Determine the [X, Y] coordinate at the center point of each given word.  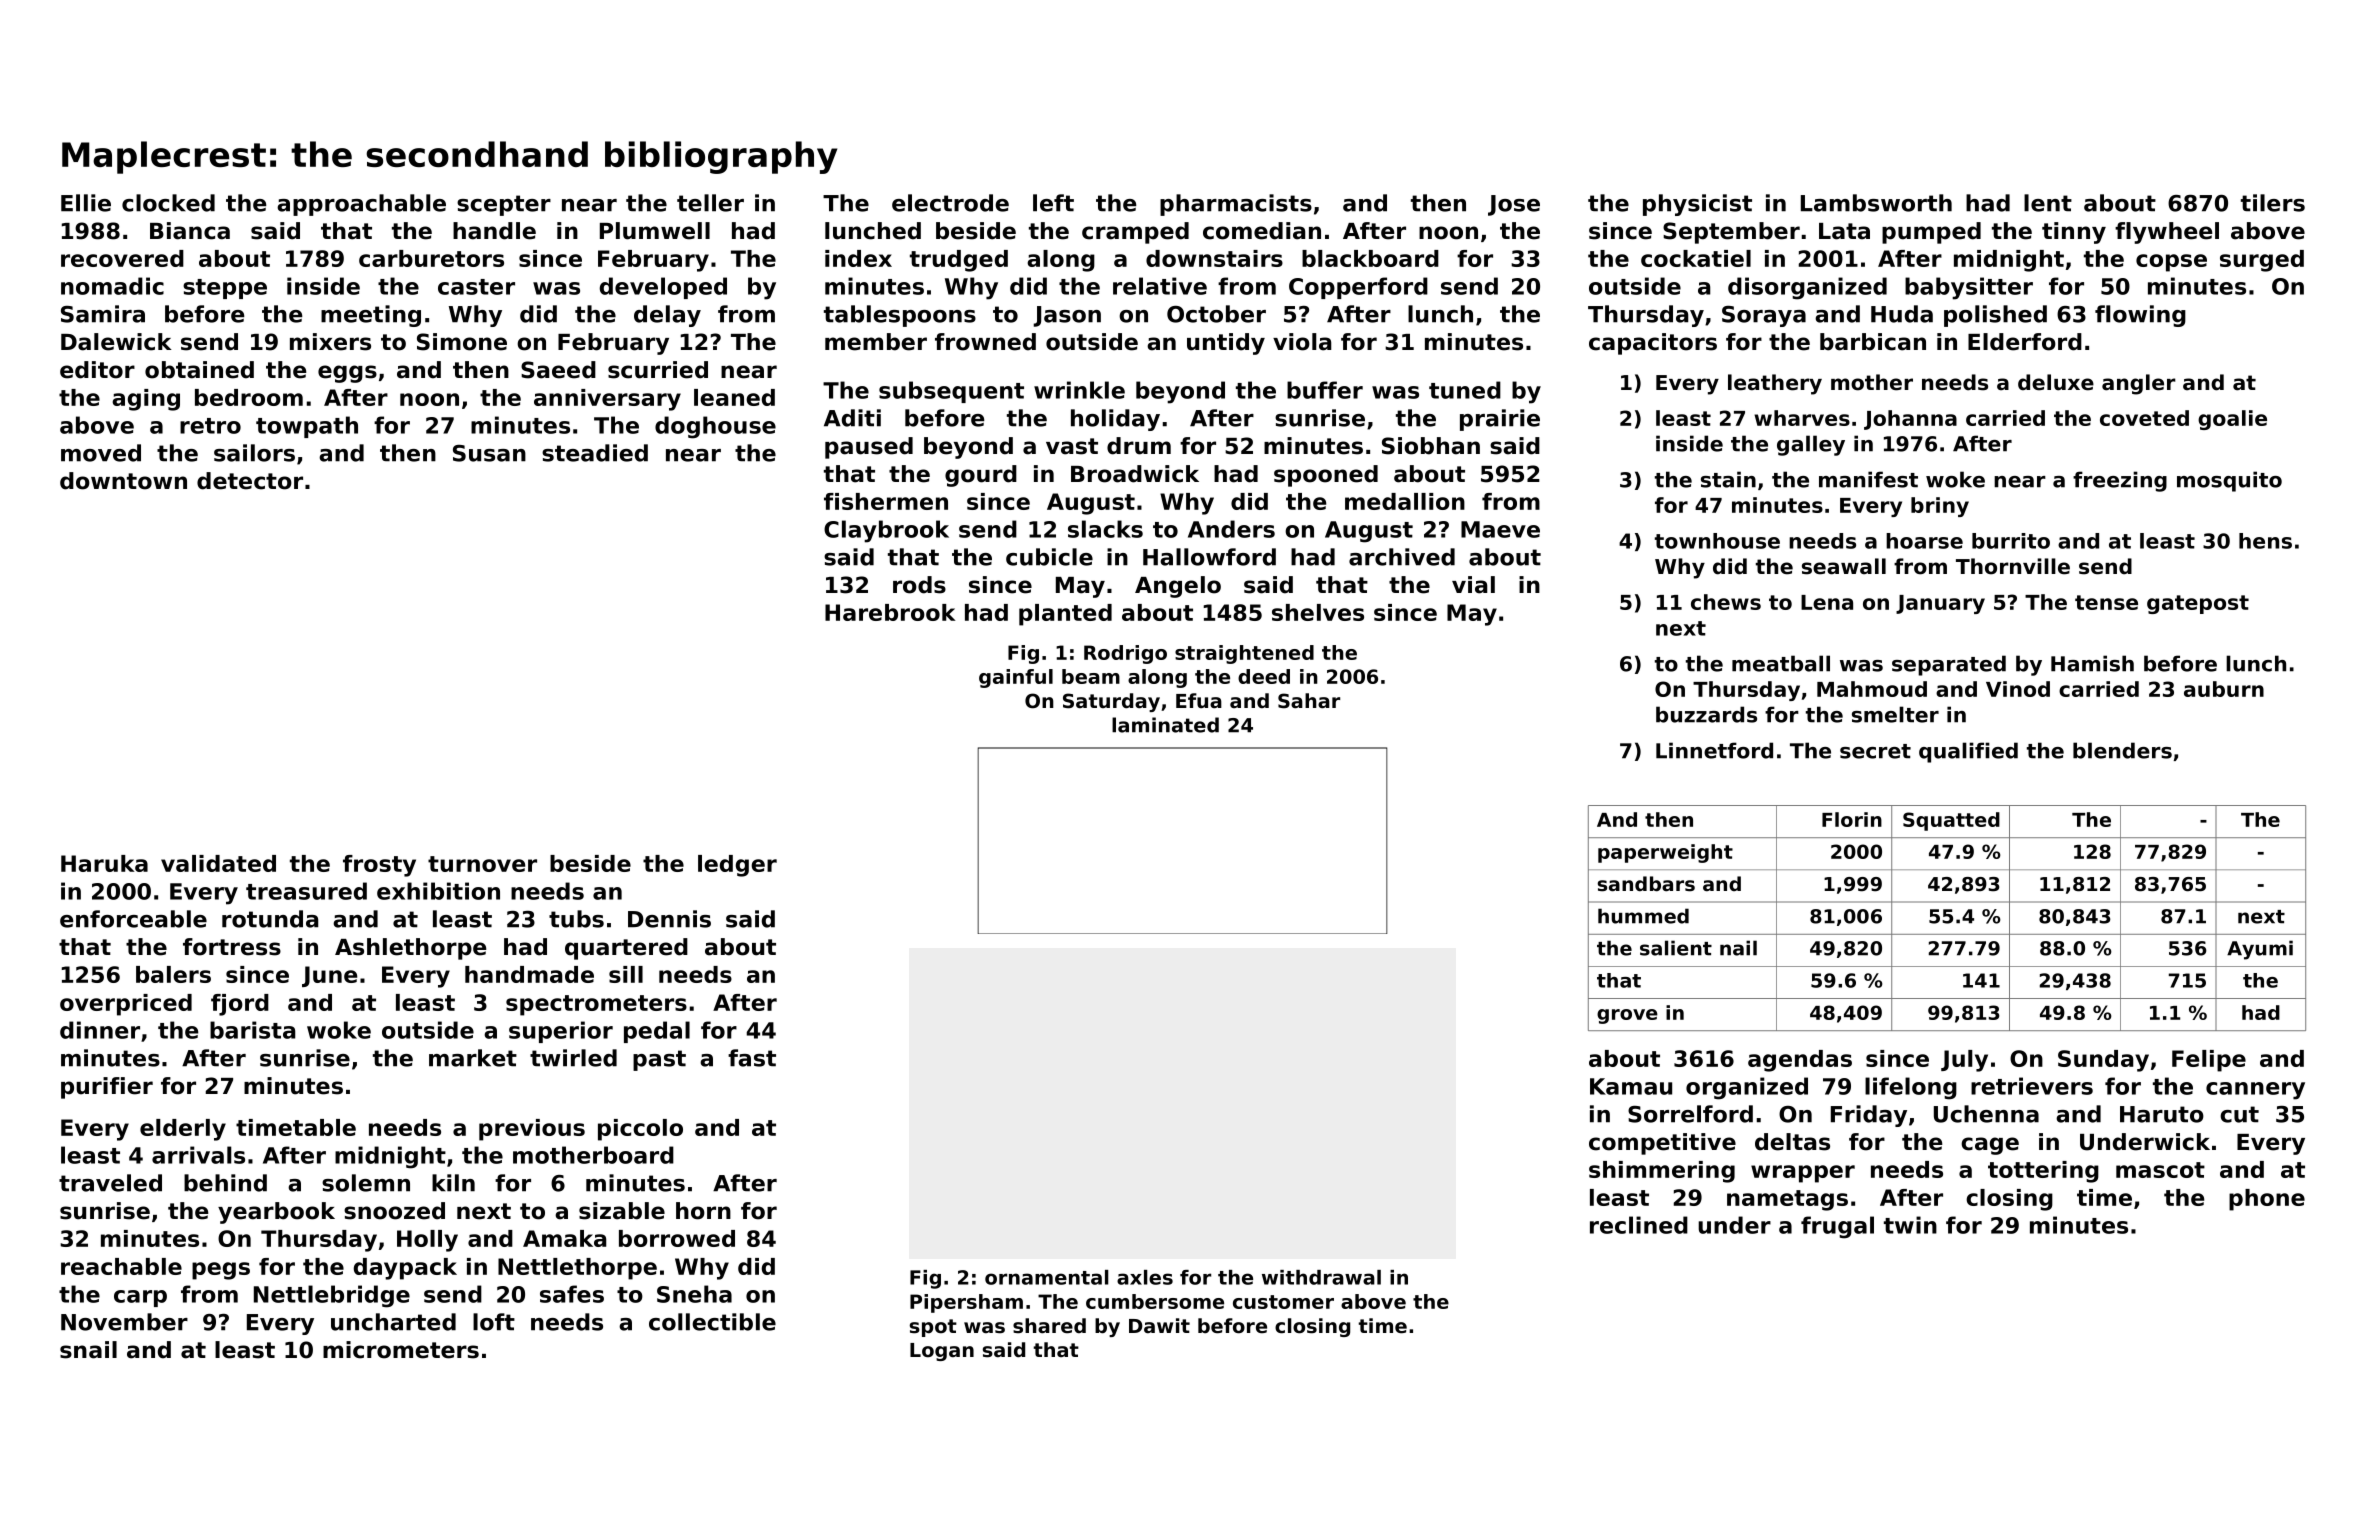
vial [1473, 585]
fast [752, 1058]
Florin [1852, 819]
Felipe [2209, 1061]
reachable [121, 1266]
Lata [1844, 231]
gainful [1016, 678]
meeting [371, 316]
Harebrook [890, 612]
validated [218, 863]
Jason [1067, 316]
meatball [1781, 663]
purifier [107, 1088]
